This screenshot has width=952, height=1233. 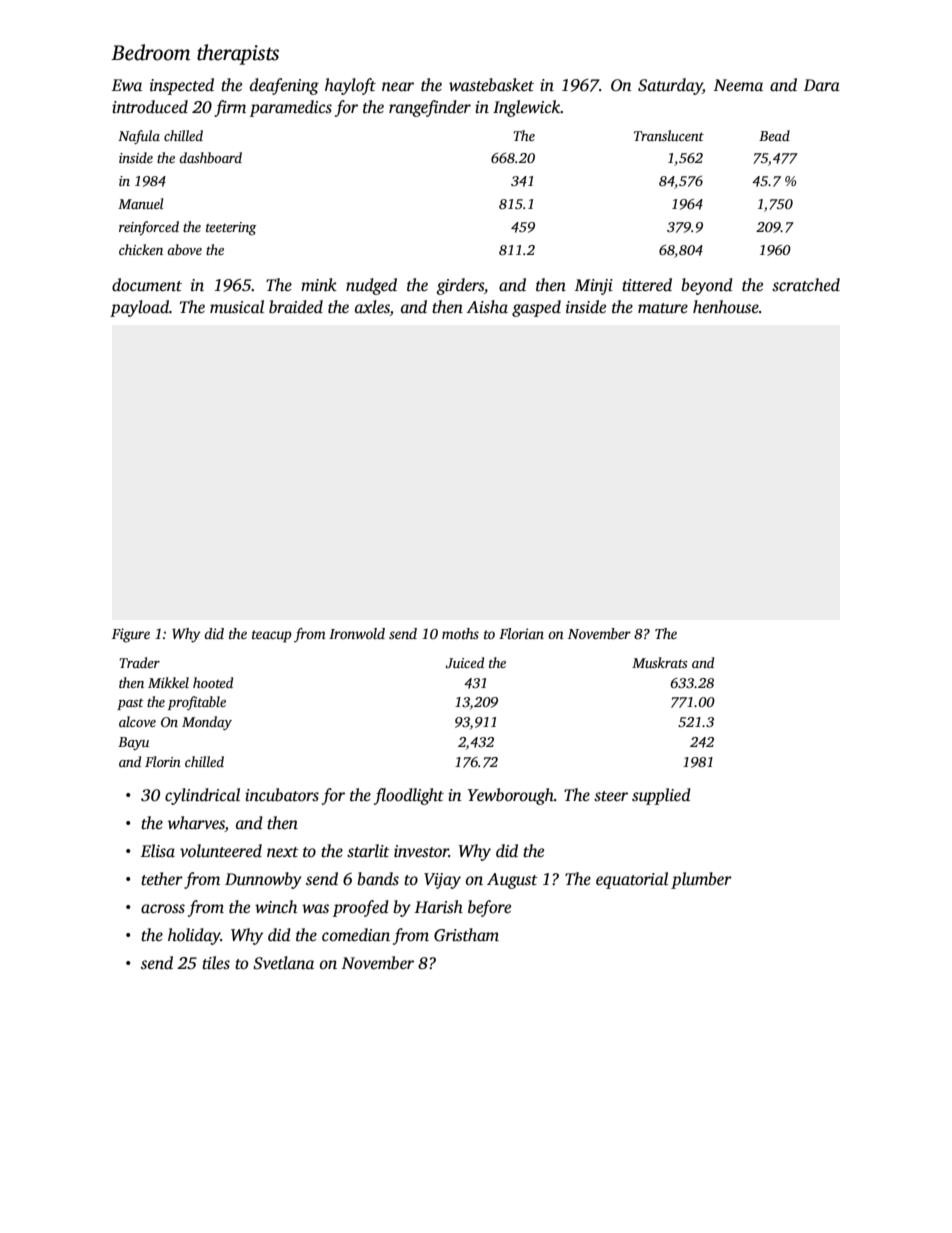 I want to click on hayloft, so click(x=350, y=86).
